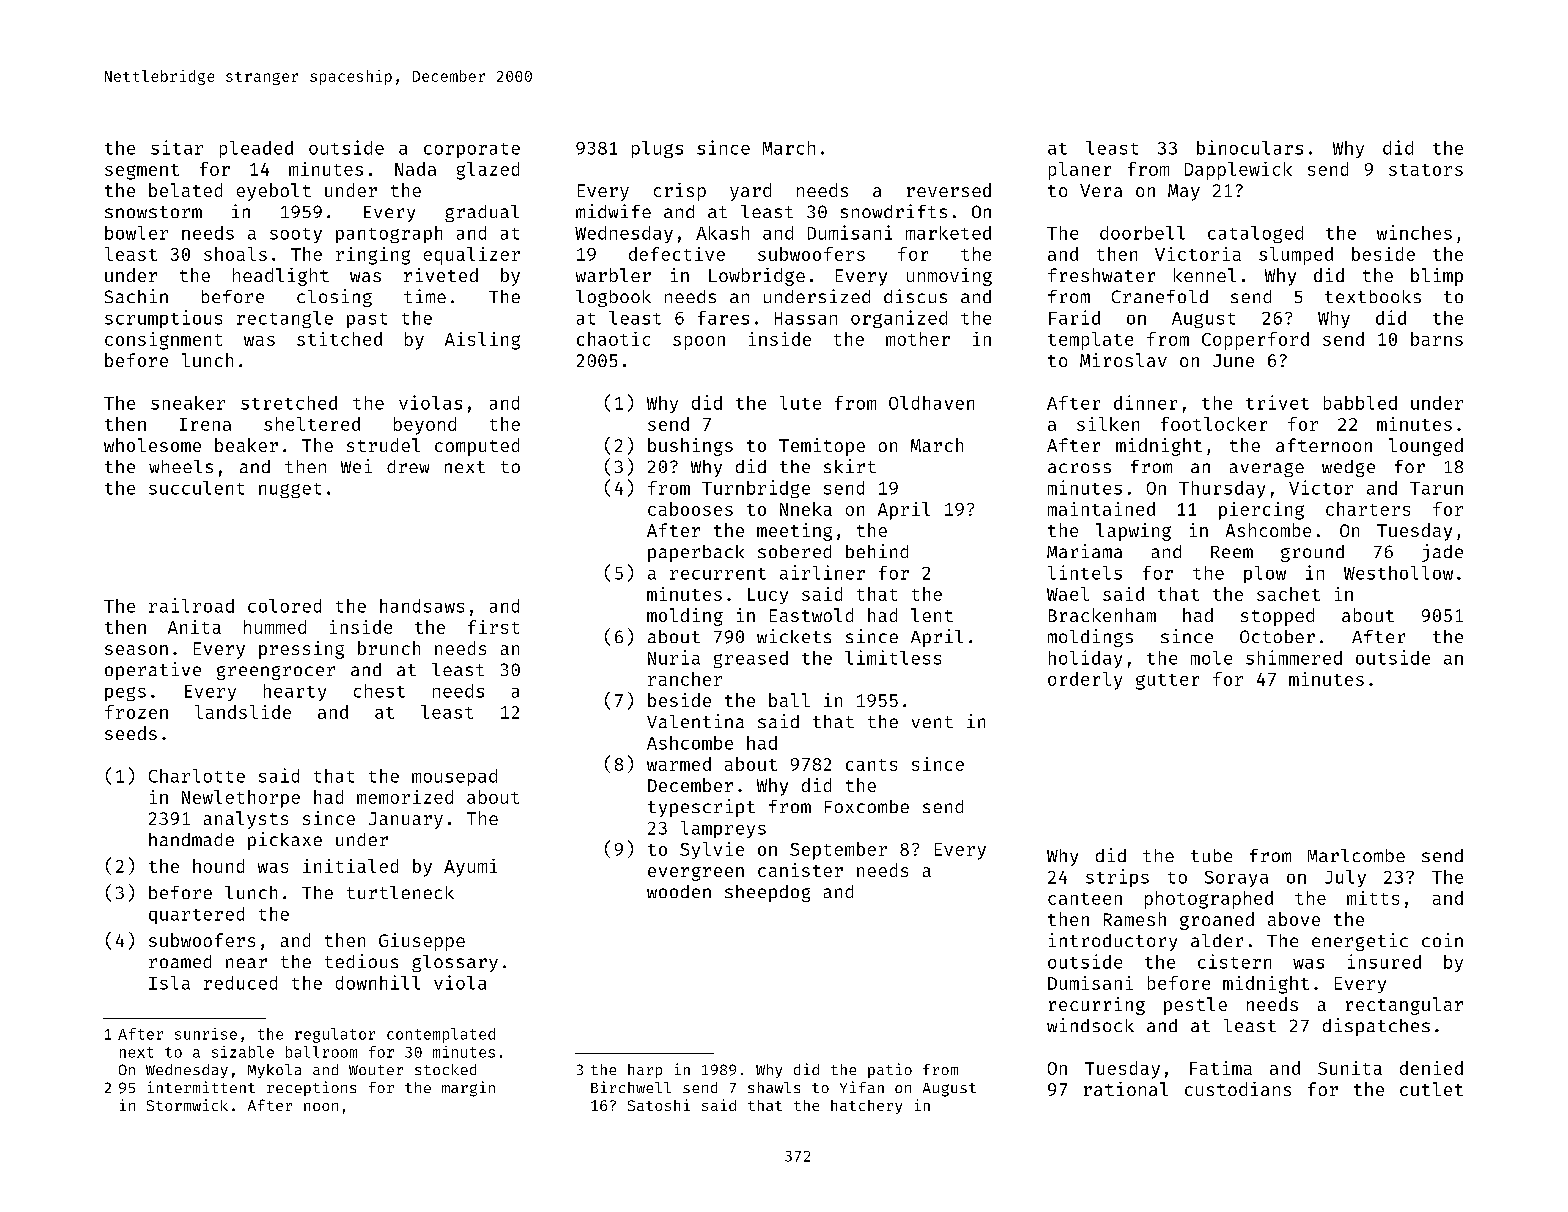  I want to click on Akash, so click(722, 233).
